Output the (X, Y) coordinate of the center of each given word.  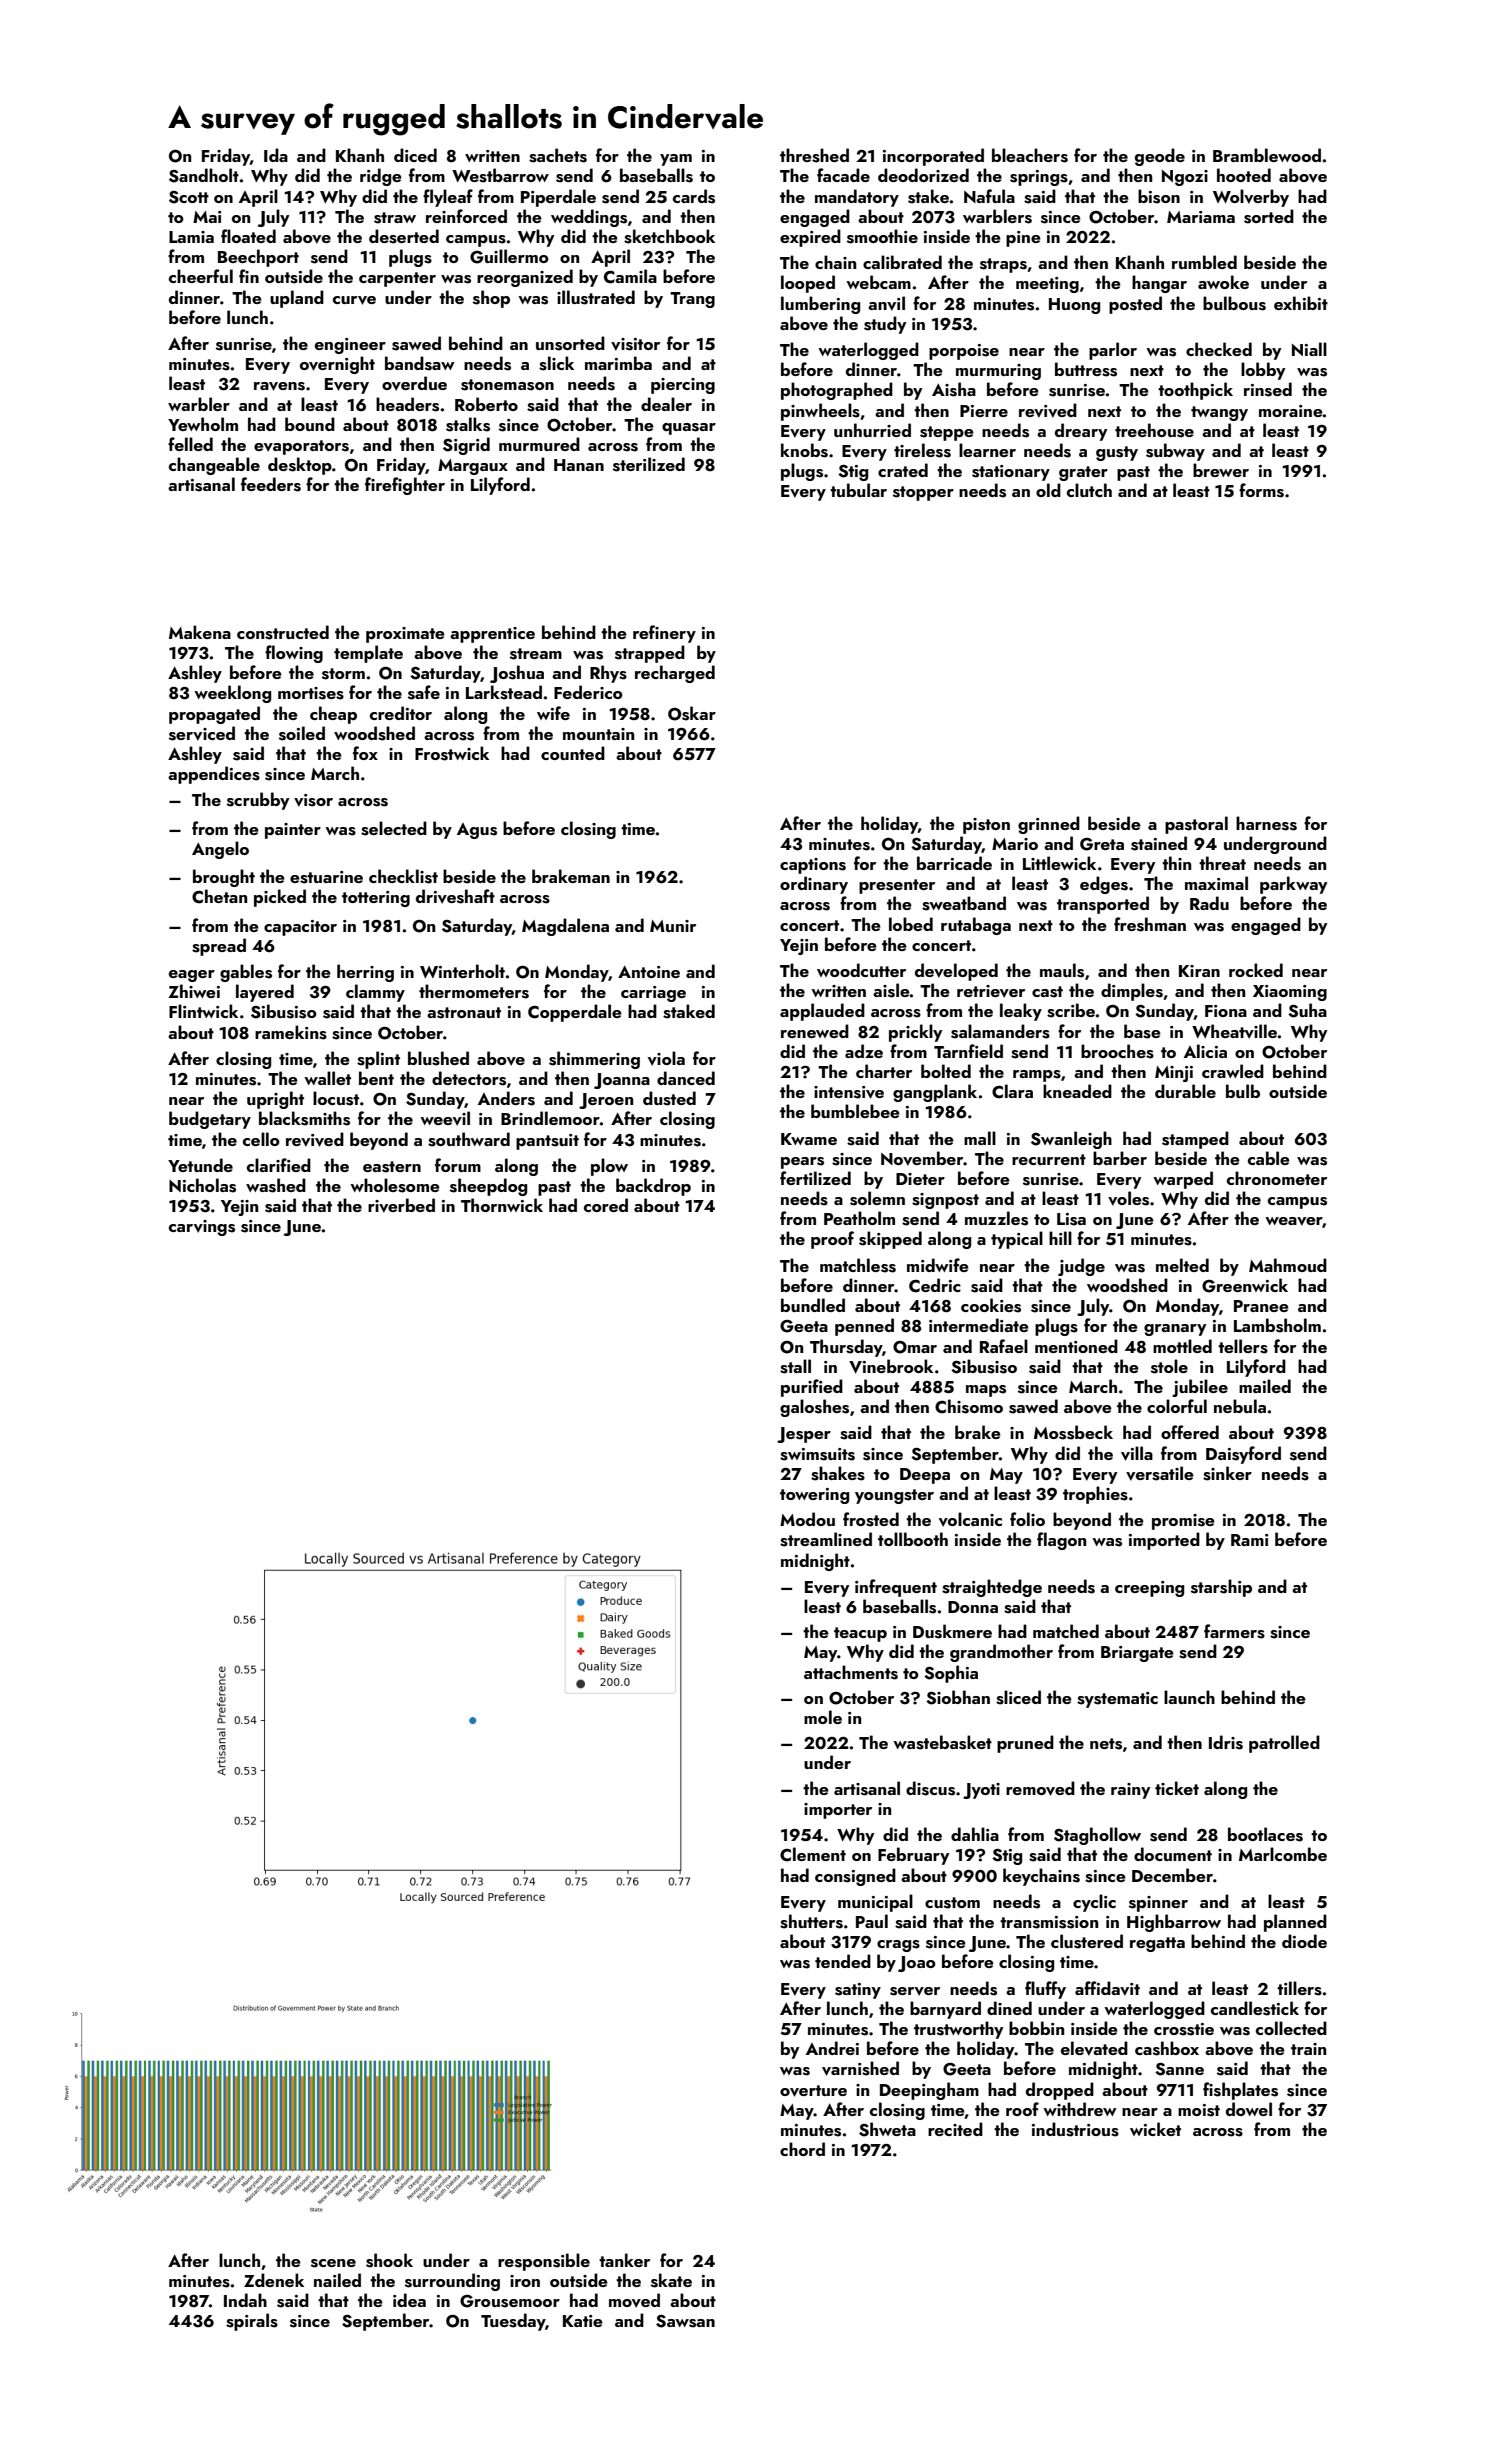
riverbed (401, 1205)
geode (1160, 157)
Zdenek (274, 2280)
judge (1081, 1267)
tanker (624, 2260)
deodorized (923, 175)
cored (606, 1205)
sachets (558, 155)
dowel (1249, 2109)
